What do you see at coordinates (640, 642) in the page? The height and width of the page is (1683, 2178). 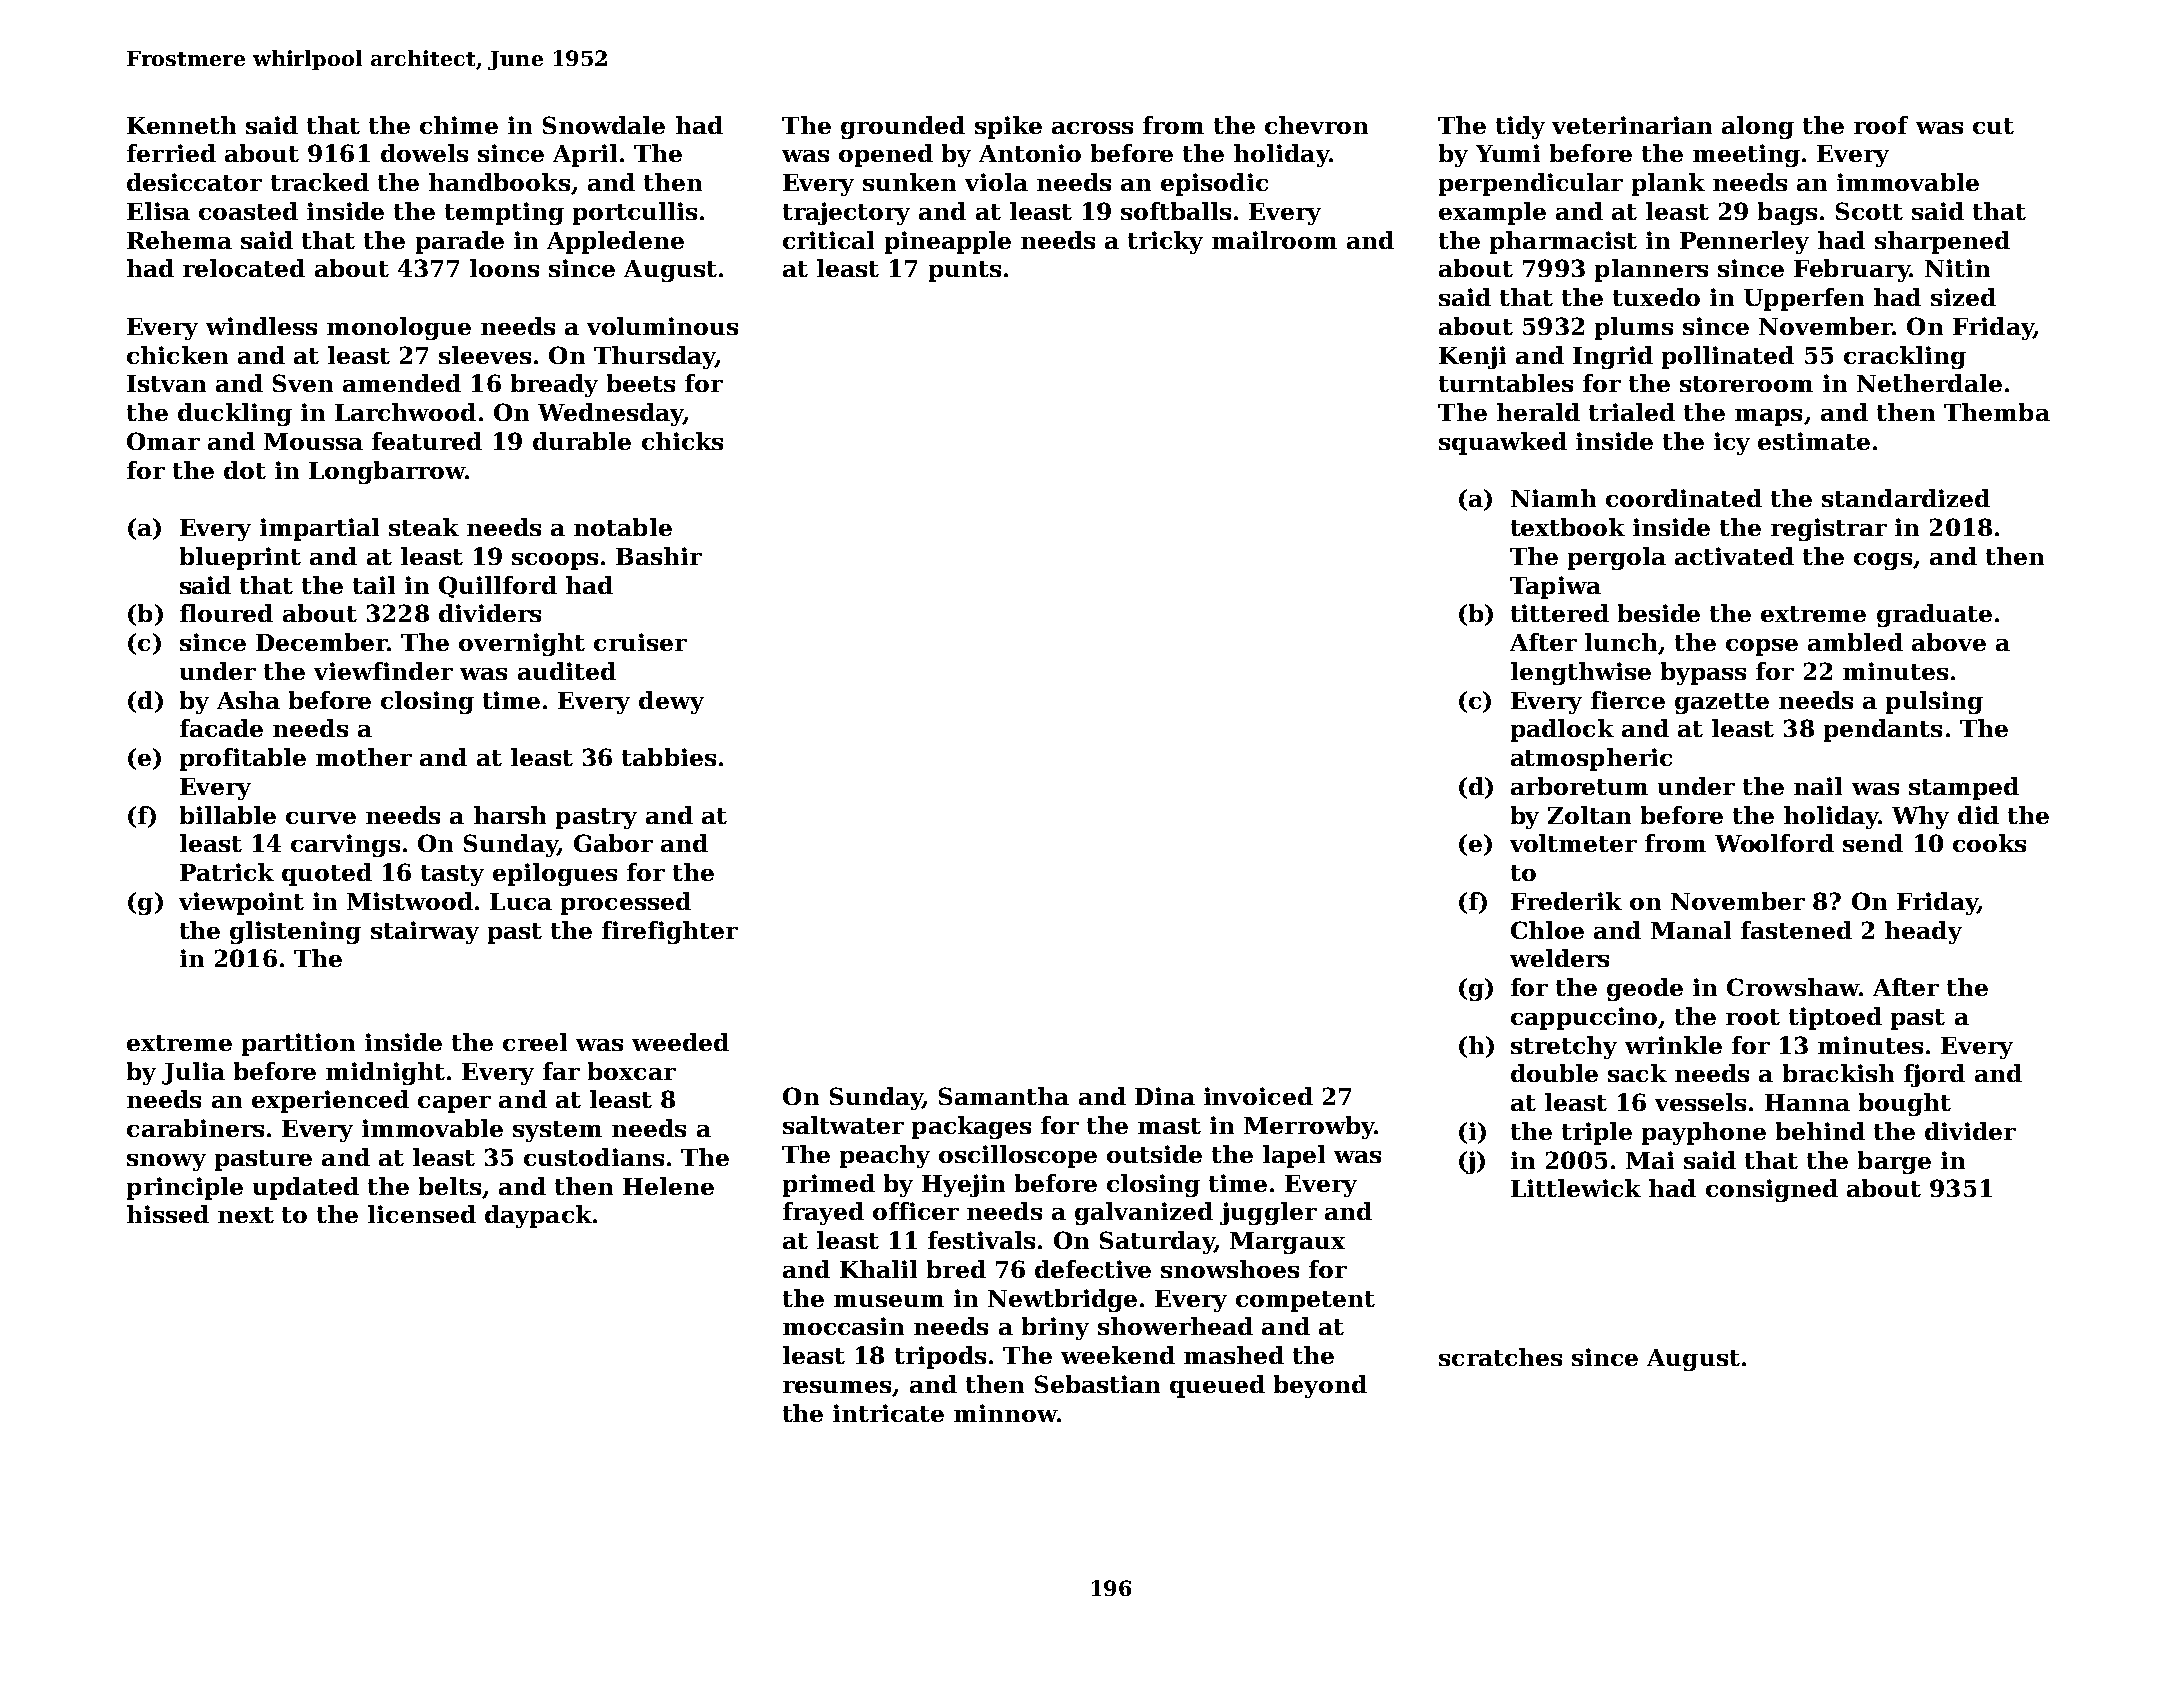 I see `cruiser` at bounding box center [640, 642].
